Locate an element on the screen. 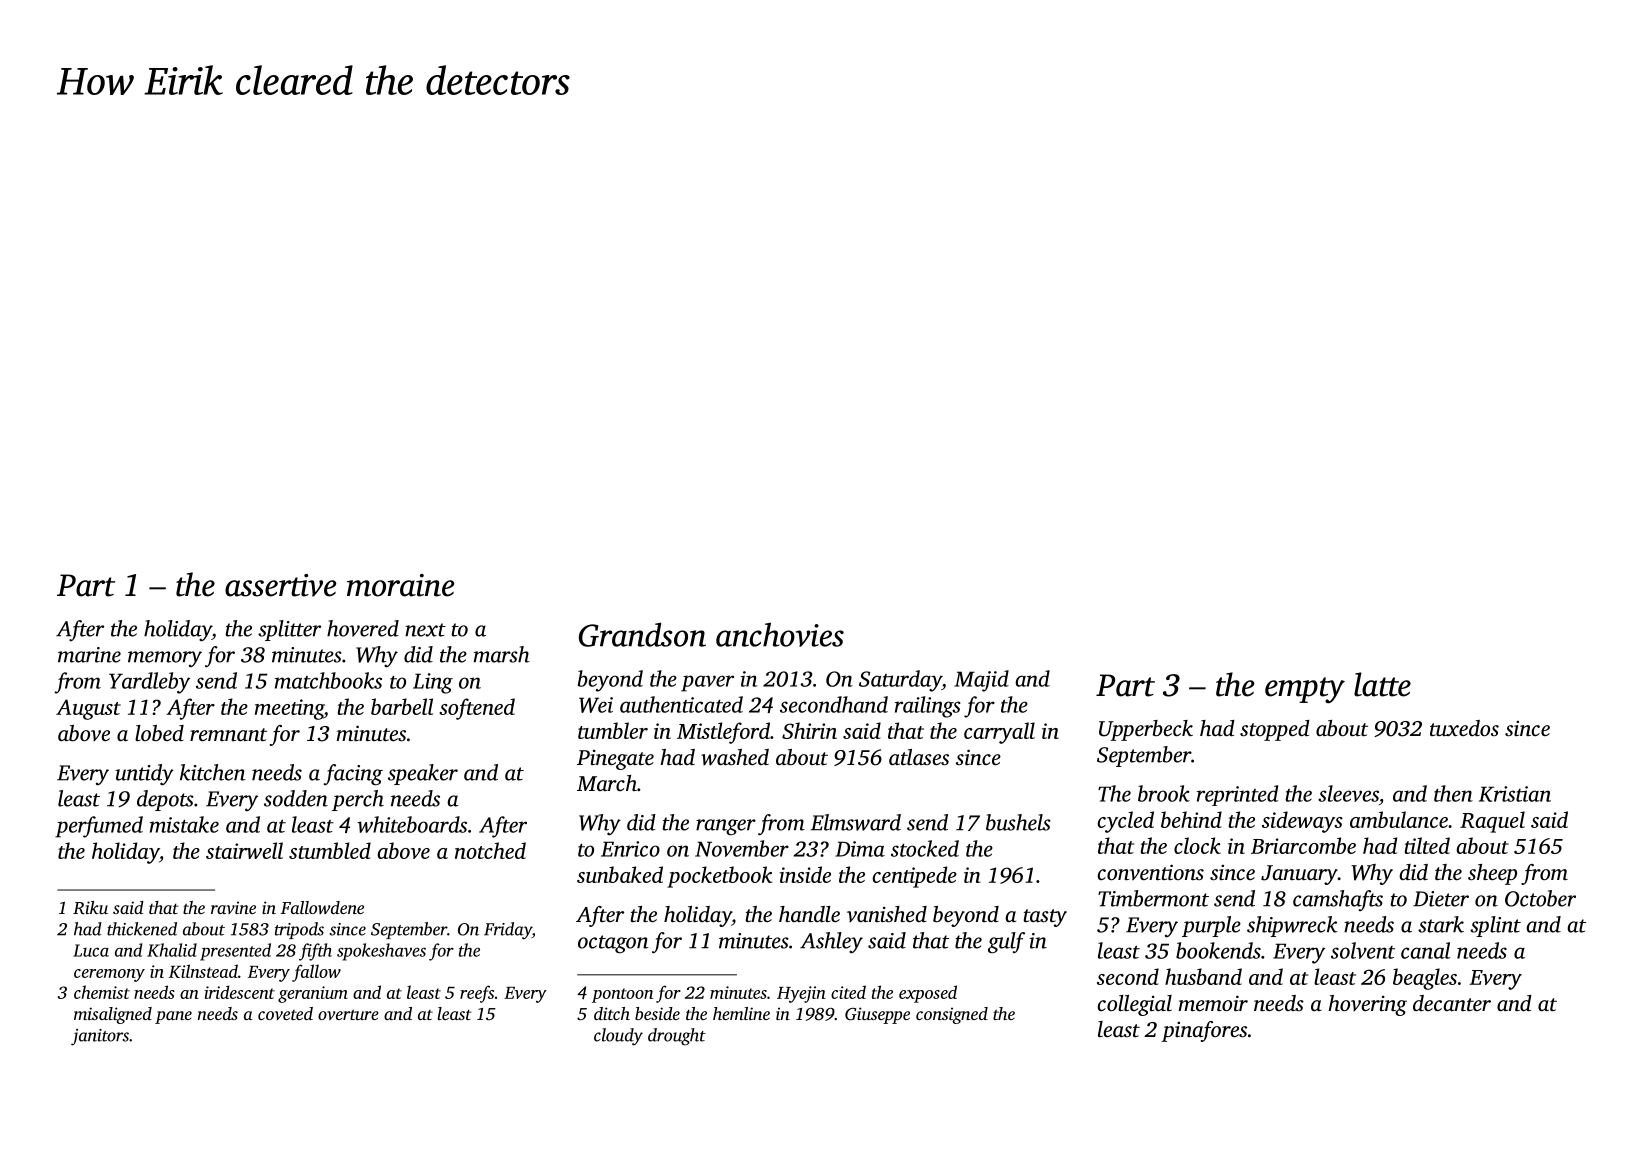  geranium is located at coordinates (313, 994).
